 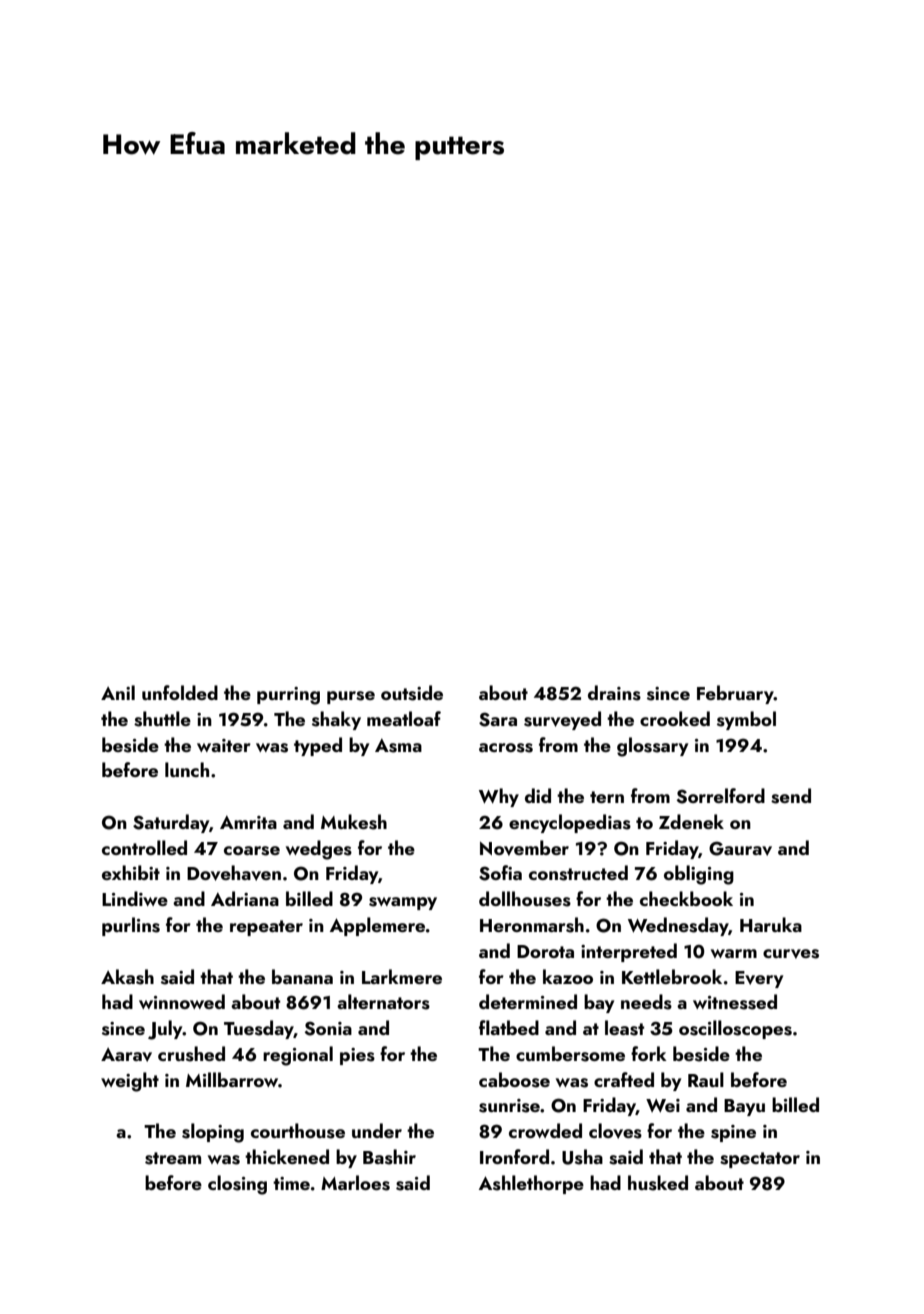 What do you see at coordinates (672, 976) in the screenshot?
I see `Kettlebrook` at bounding box center [672, 976].
